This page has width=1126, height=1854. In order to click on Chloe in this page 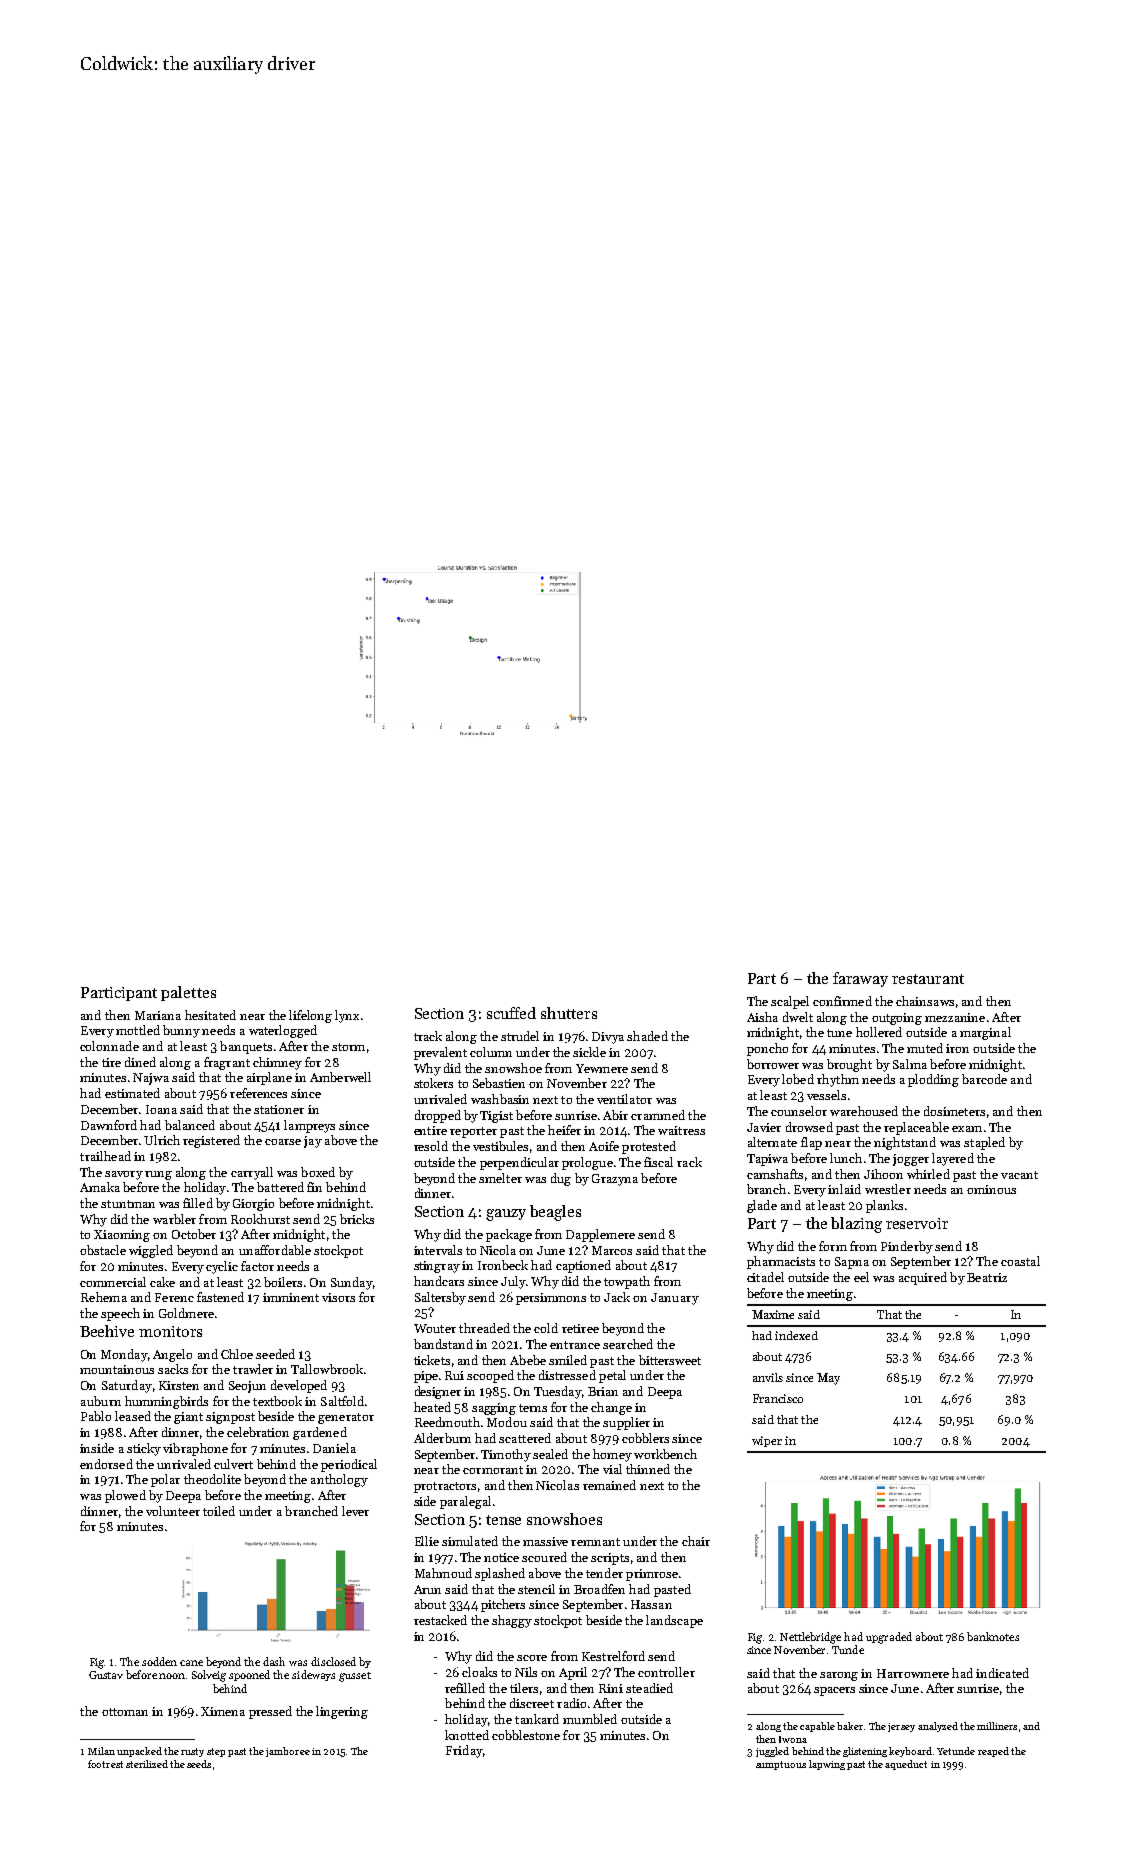, I will do `click(237, 1354)`.
